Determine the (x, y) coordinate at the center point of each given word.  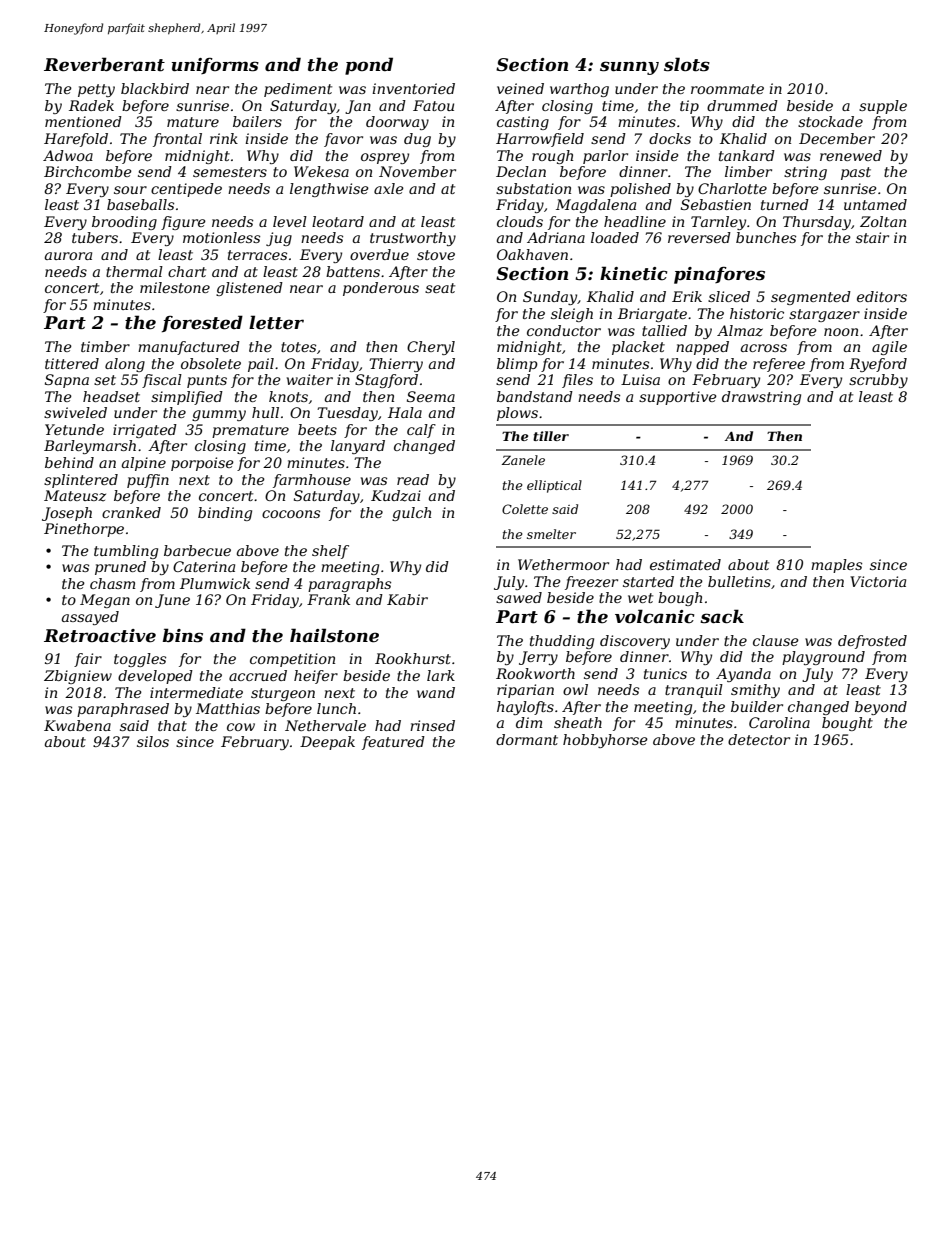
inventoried (413, 88)
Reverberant (104, 64)
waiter (310, 379)
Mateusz (75, 496)
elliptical (554, 486)
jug (279, 239)
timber (105, 346)
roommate (727, 89)
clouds (520, 221)
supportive (678, 398)
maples (836, 566)
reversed (699, 237)
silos (153, 741)
